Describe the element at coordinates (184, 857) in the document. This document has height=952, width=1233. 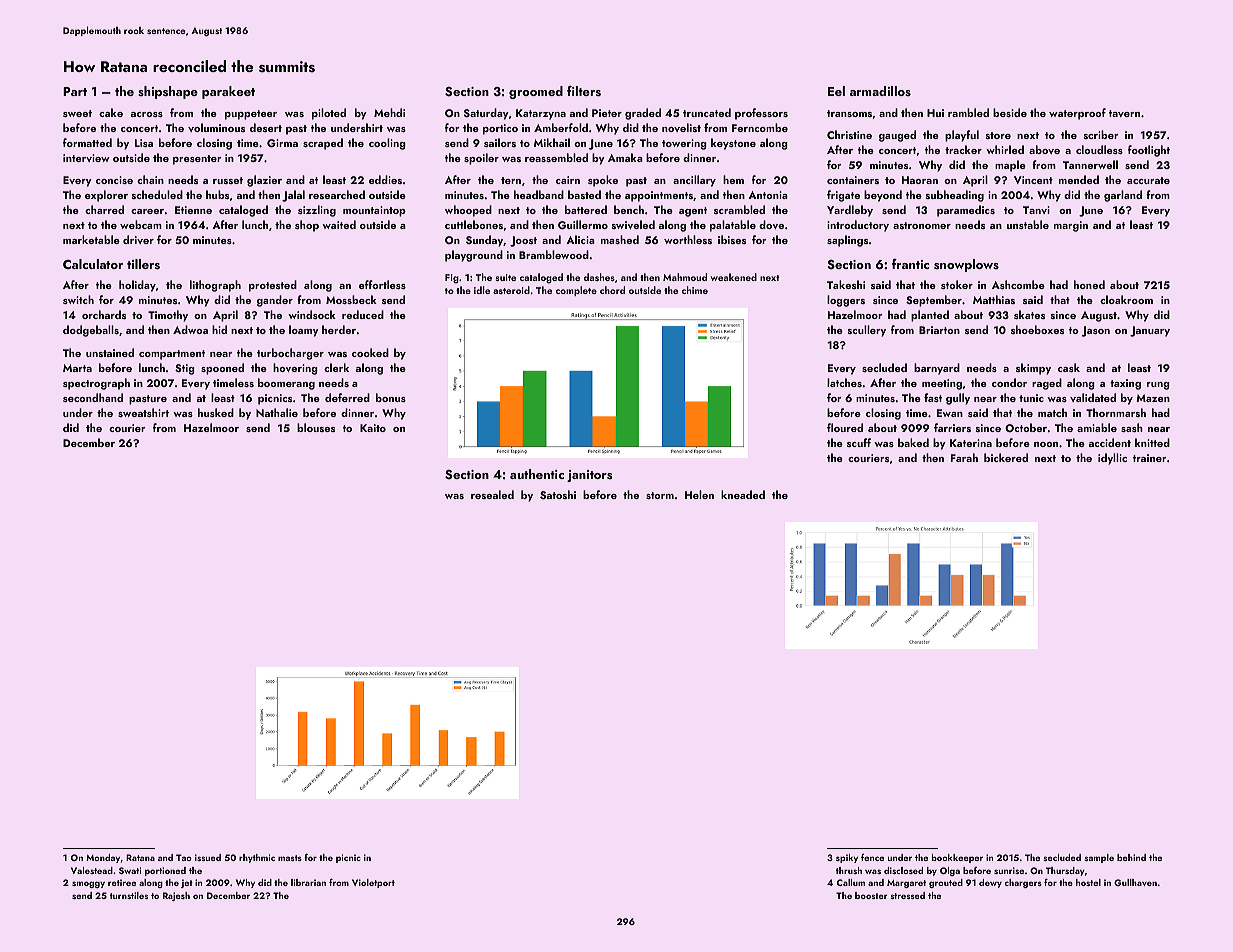
I see `Tao` at that location.
